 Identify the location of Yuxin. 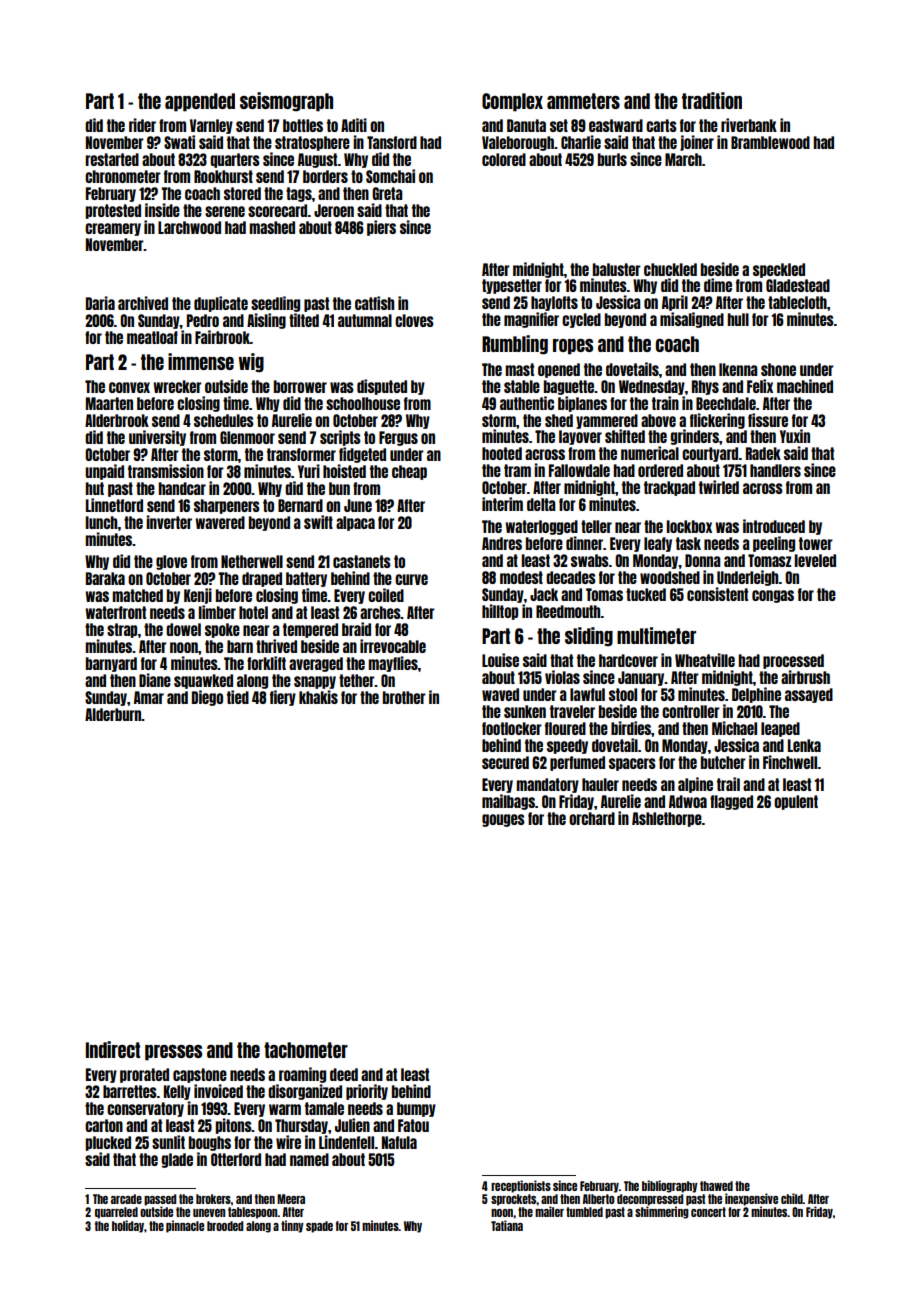
(795, 436).
